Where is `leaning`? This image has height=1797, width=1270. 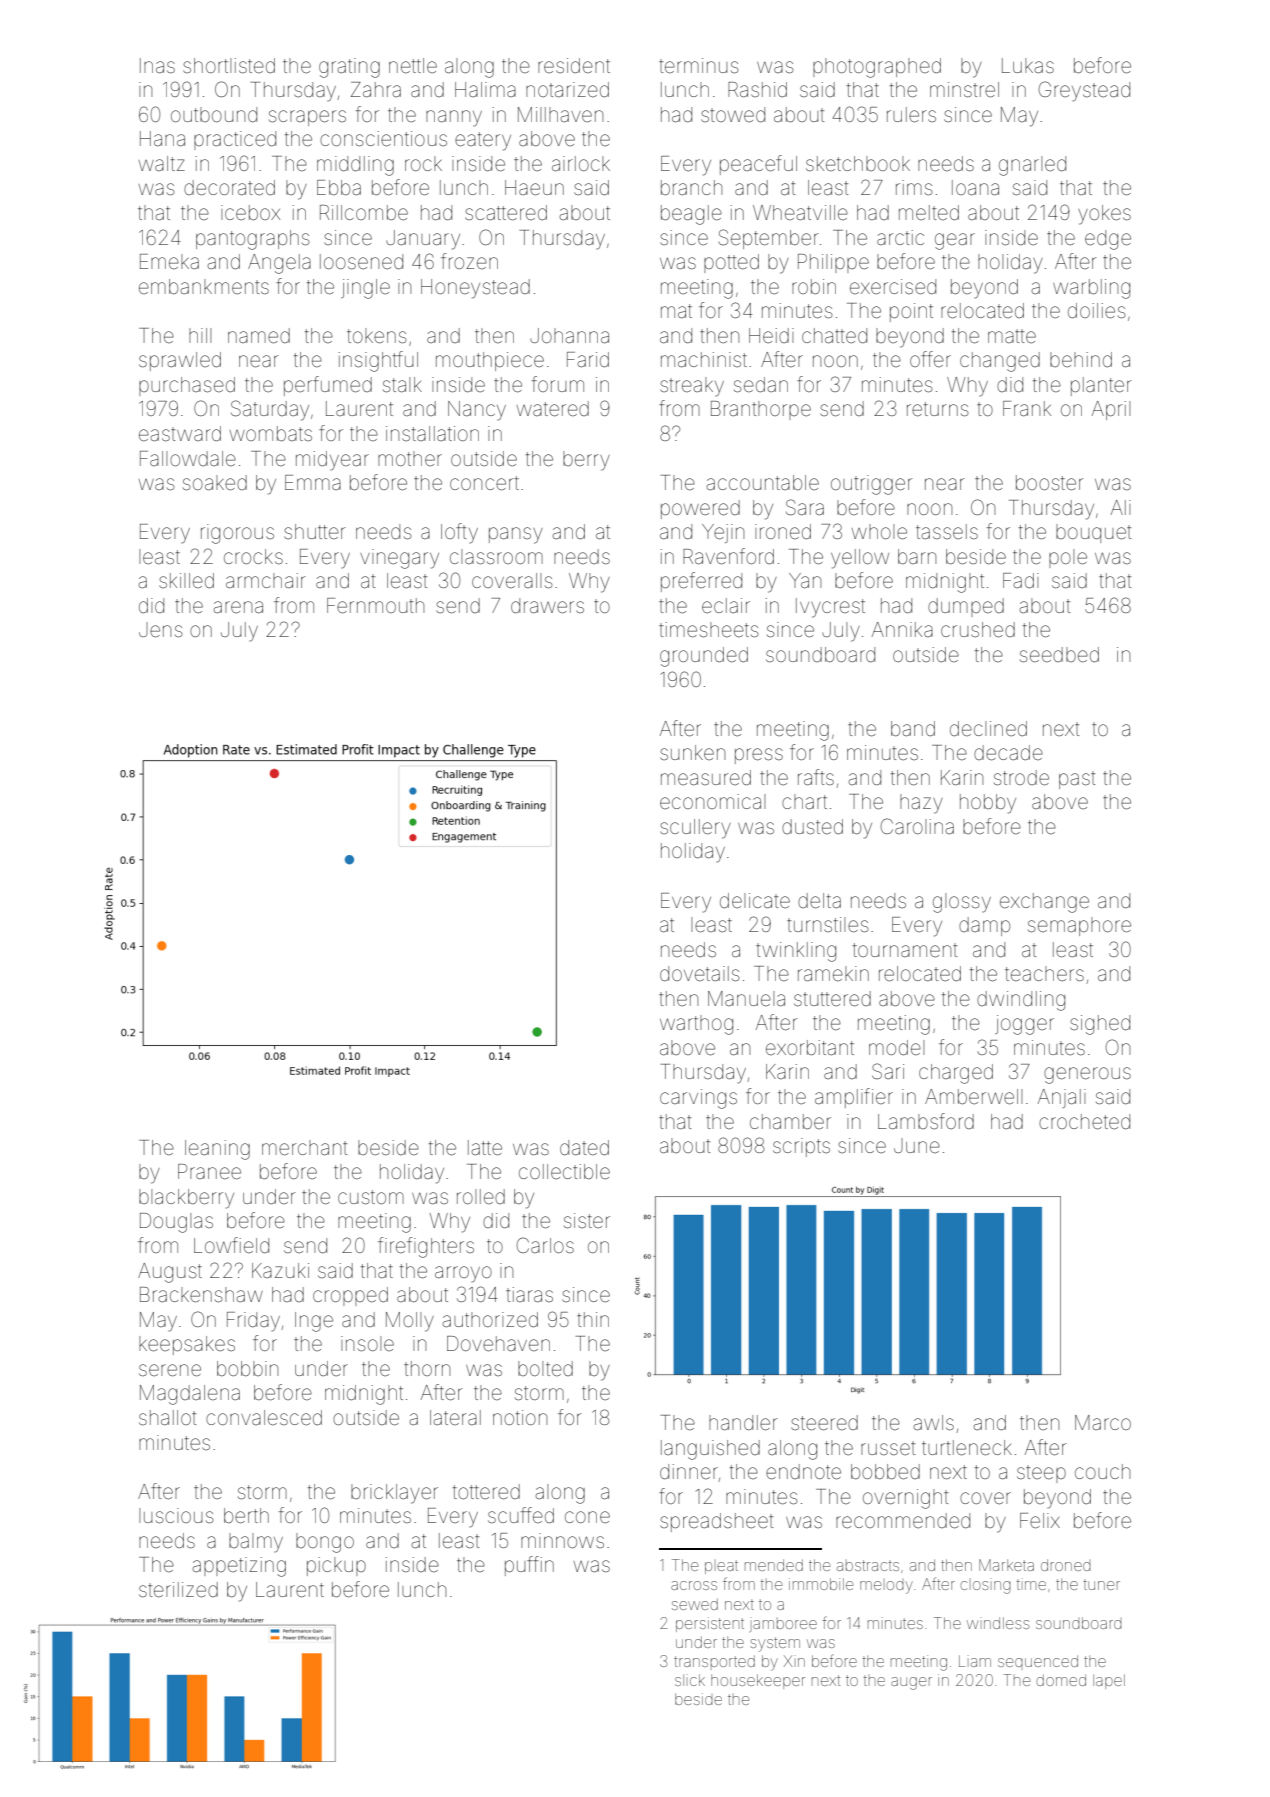 leaning is located at coordinates (217, 1150).
